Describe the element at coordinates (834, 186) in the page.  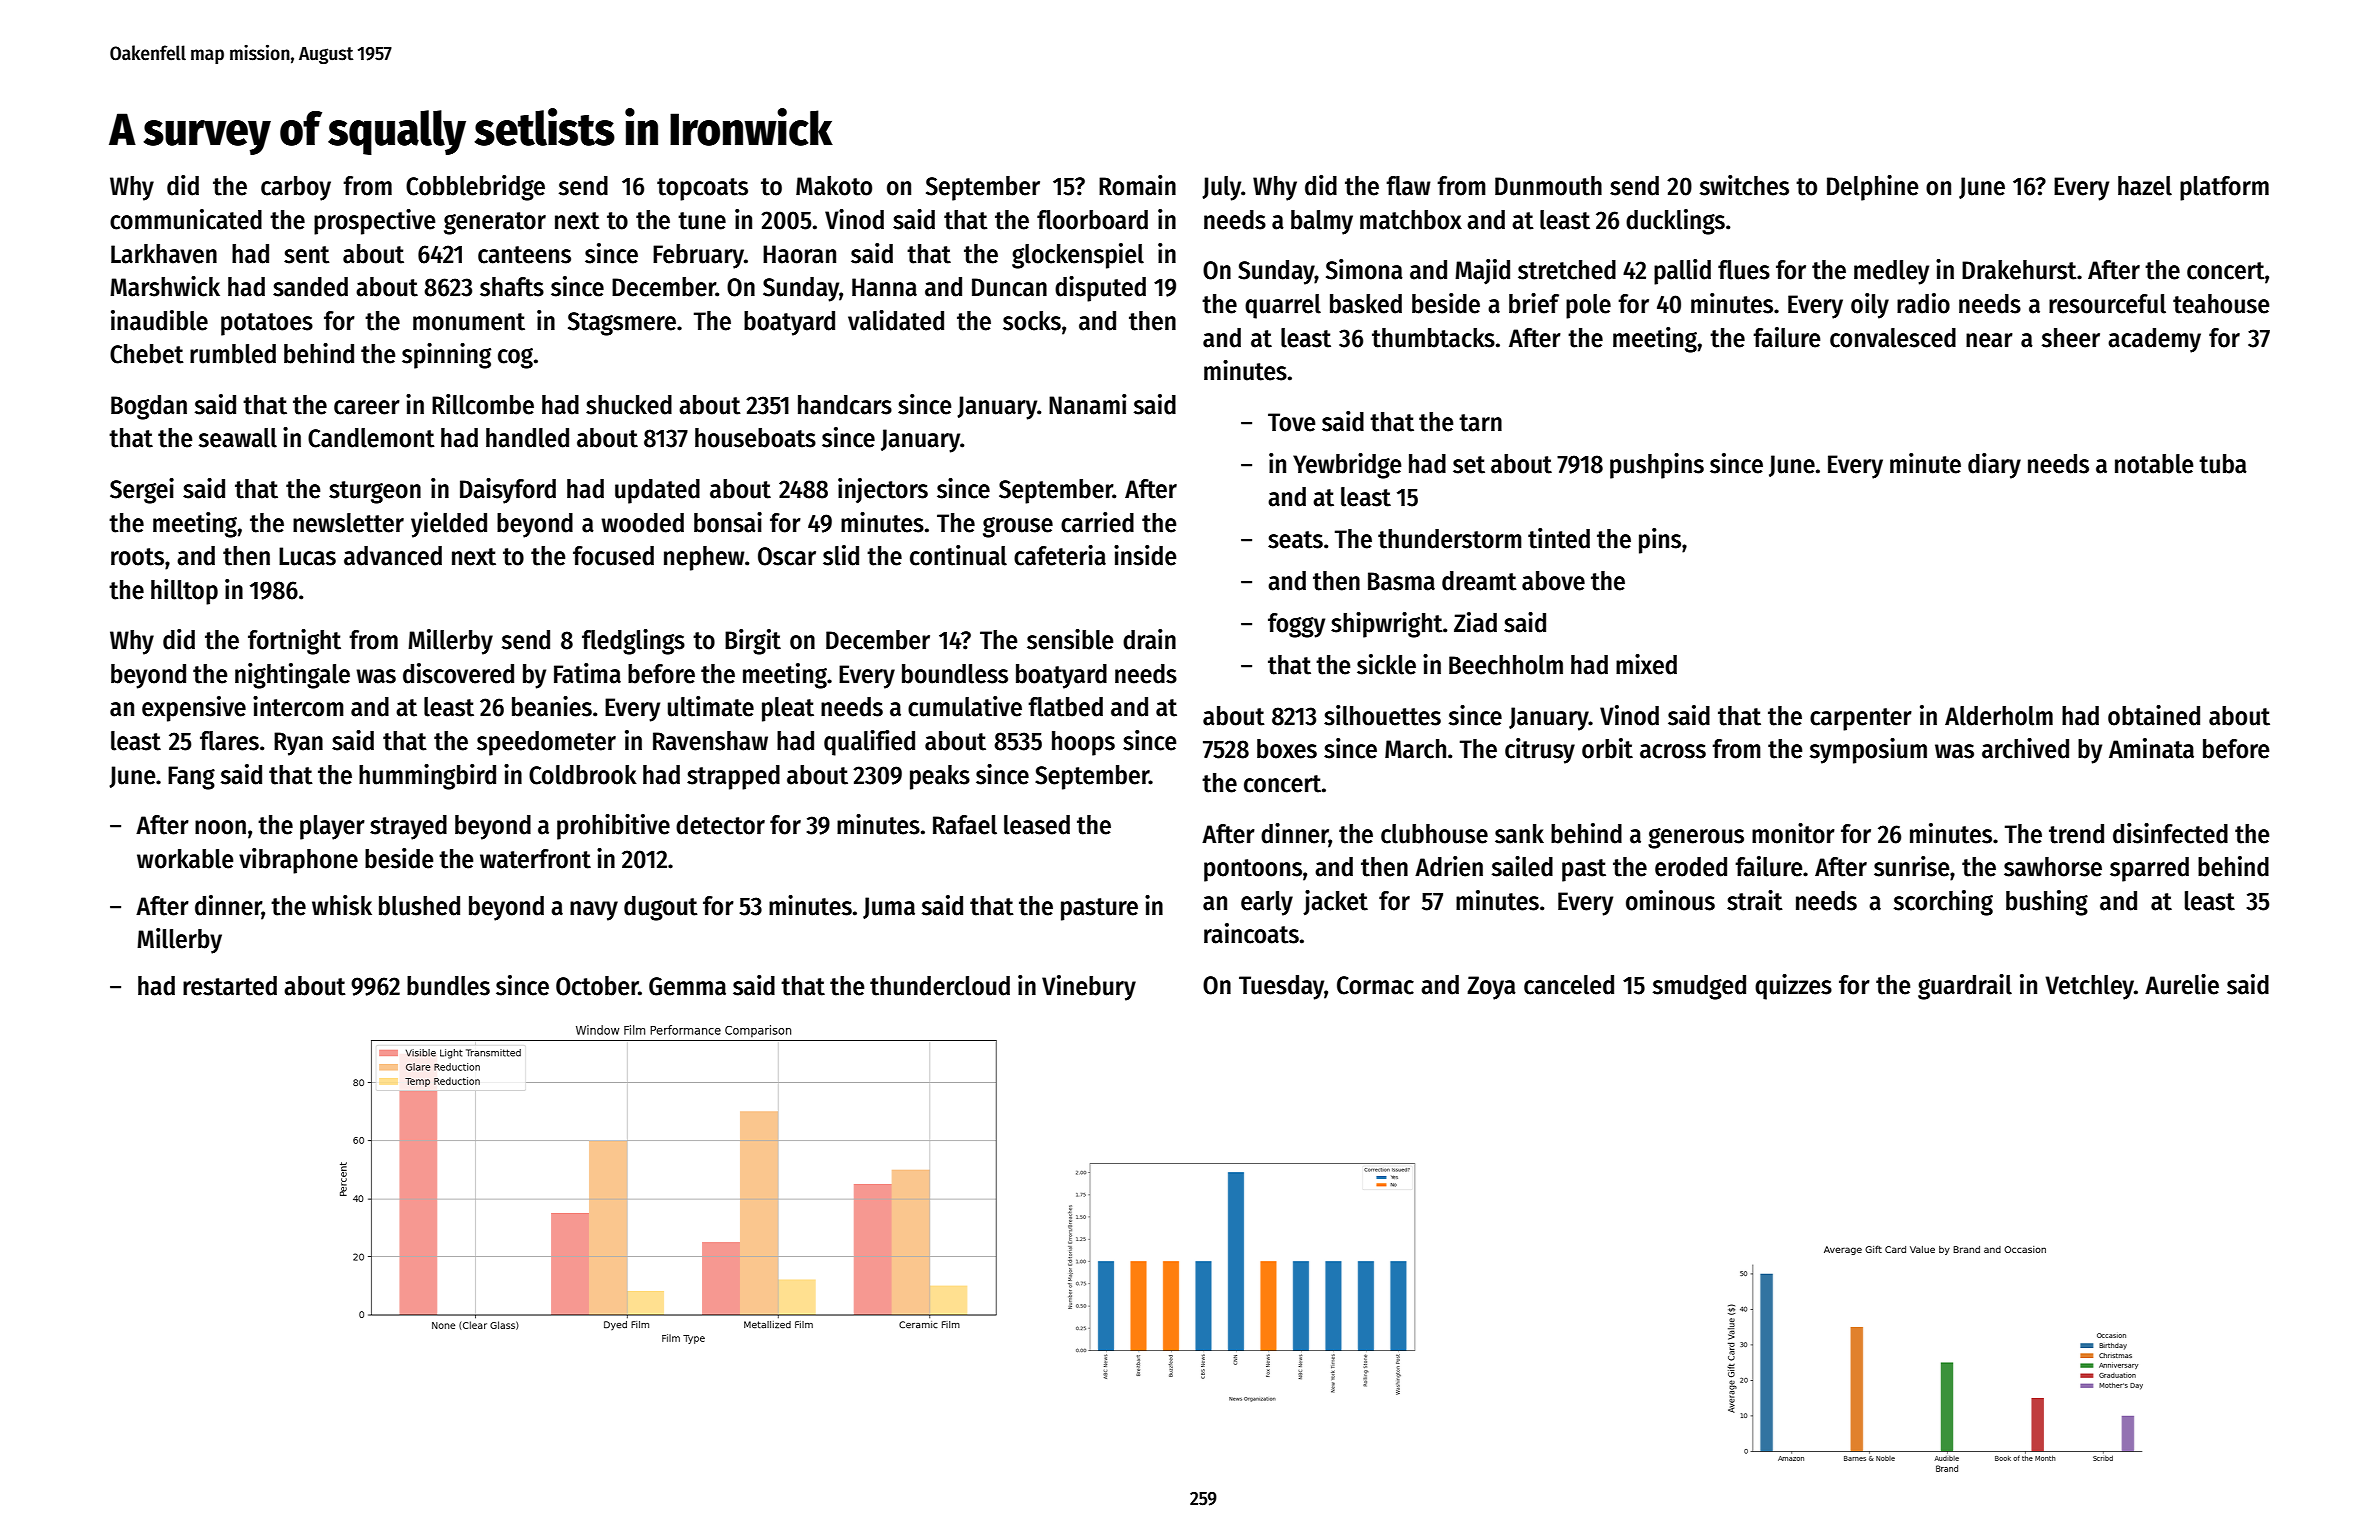
I see `Makoto` at that location.
